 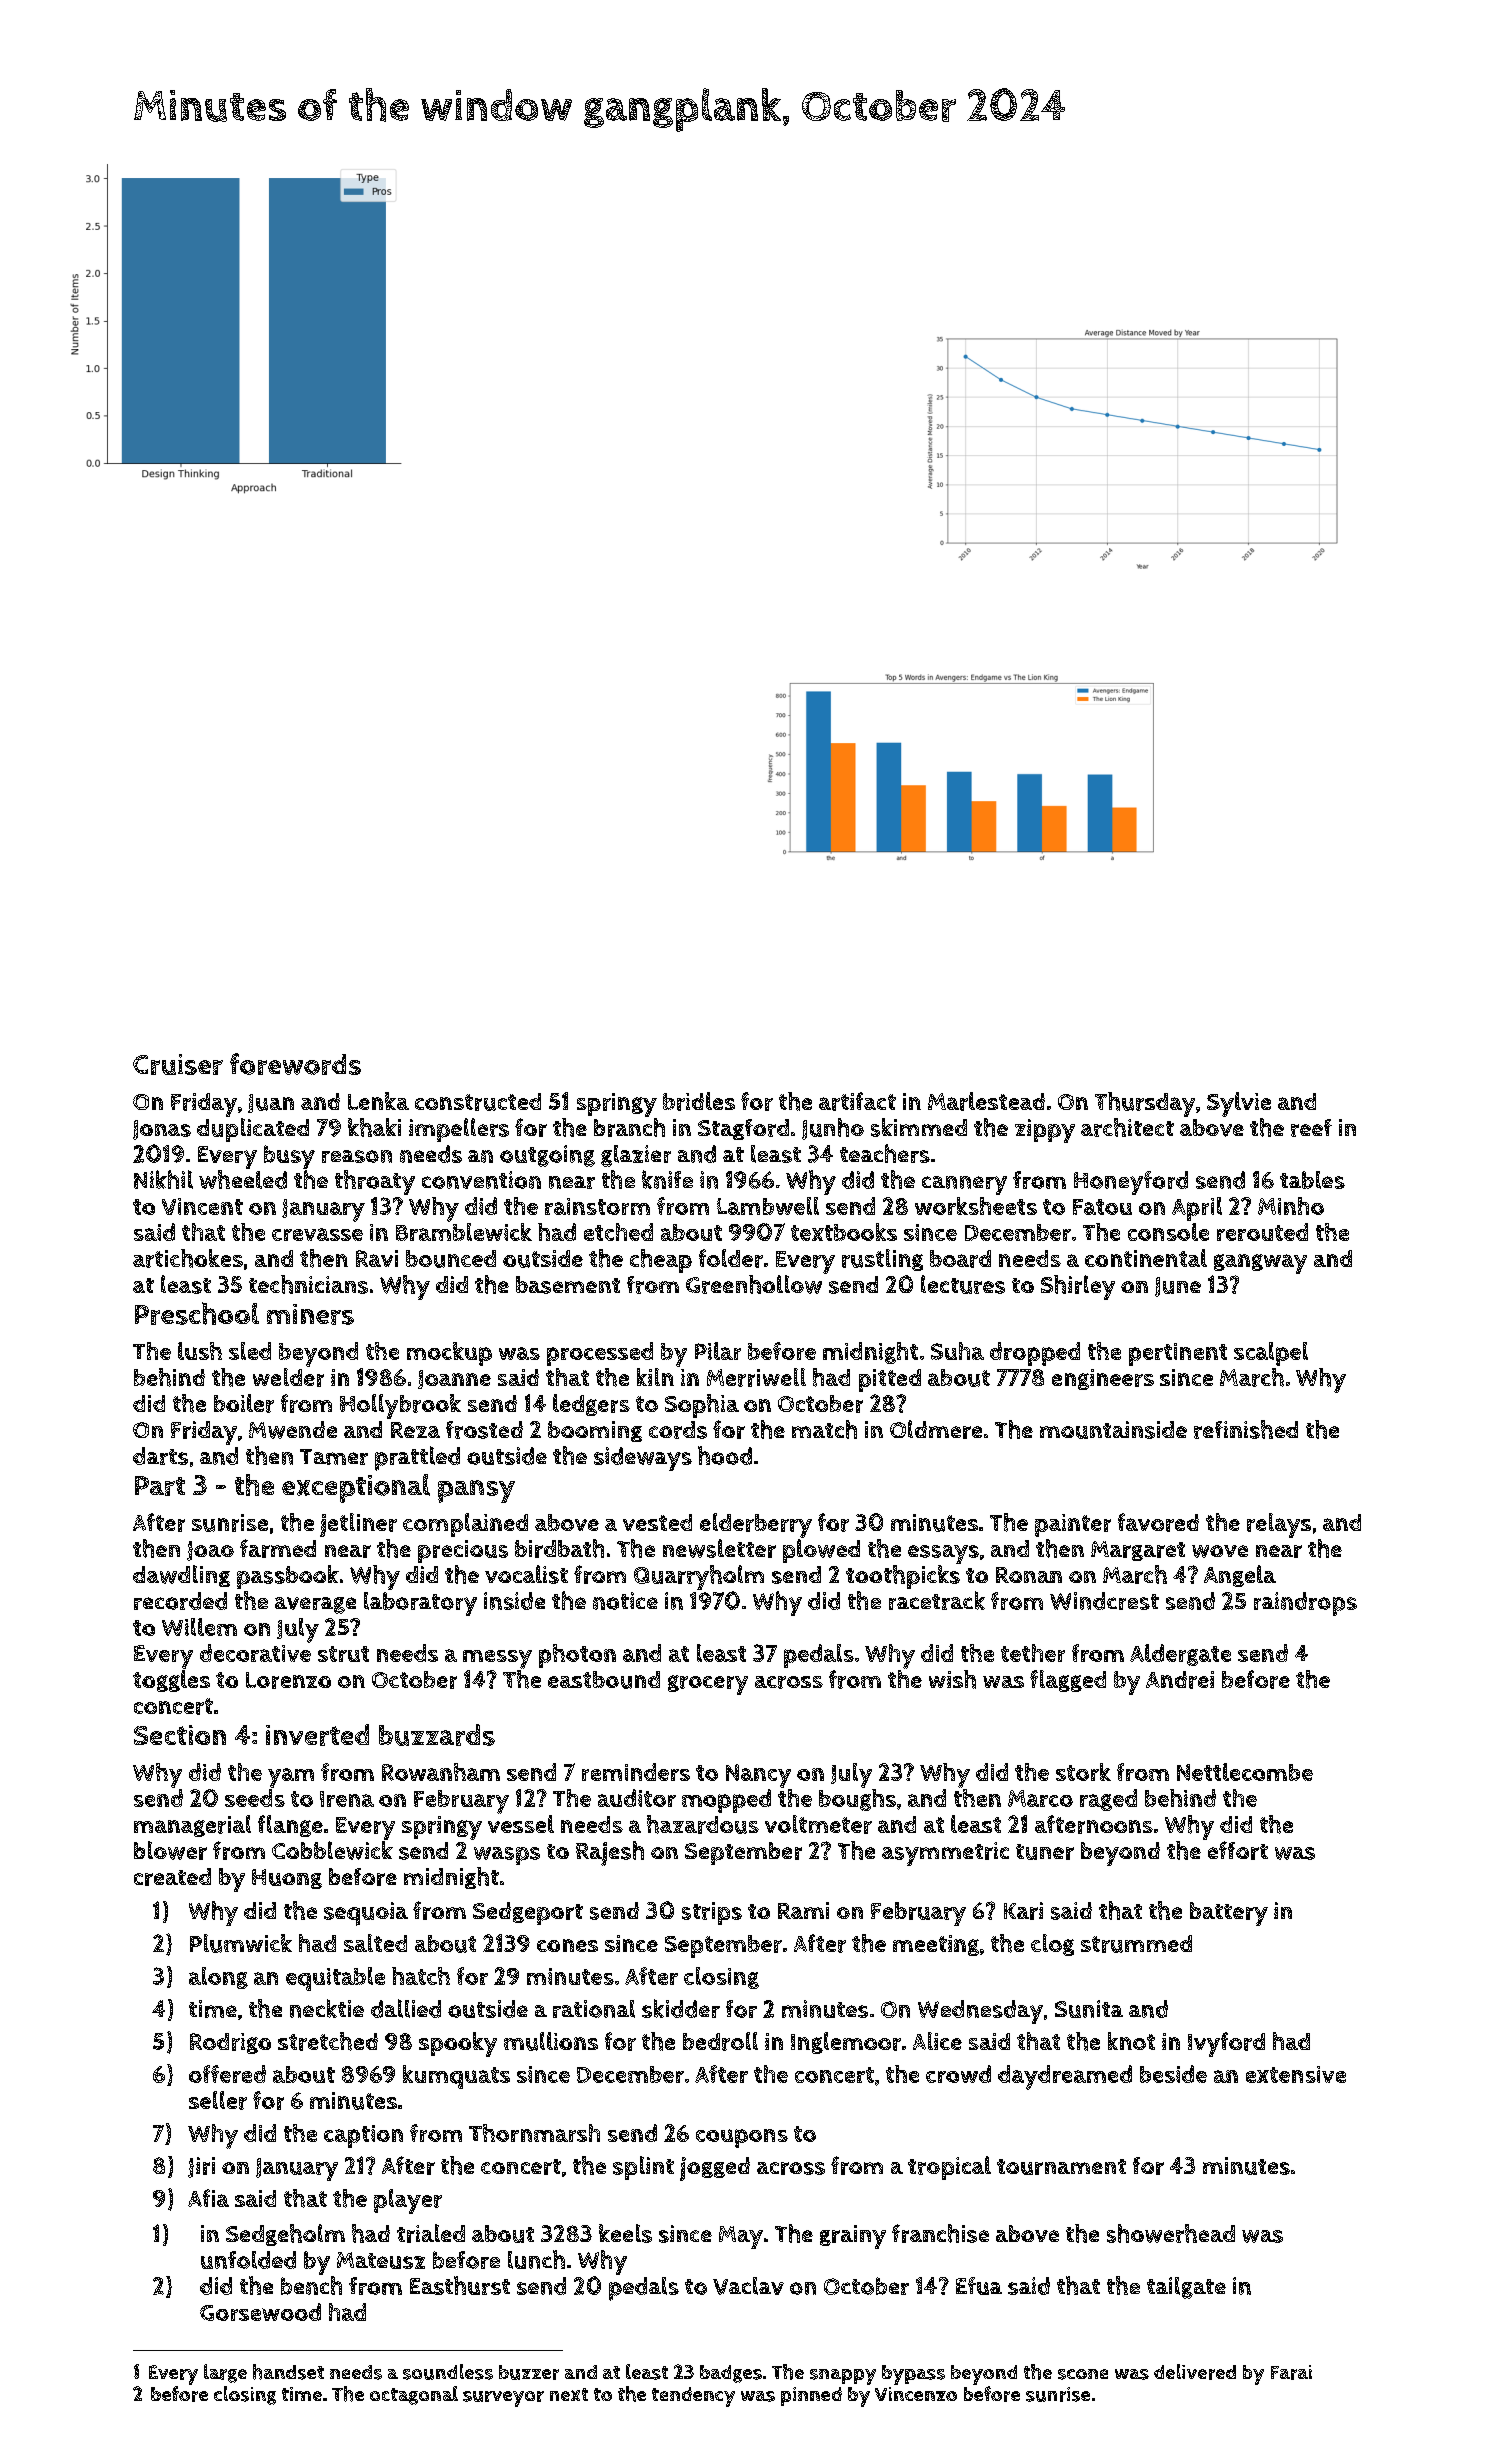 What do you see at coordinates (293, 1430) in the screenshot?
I see `Mwende` at bounding box center [293, 1430].
